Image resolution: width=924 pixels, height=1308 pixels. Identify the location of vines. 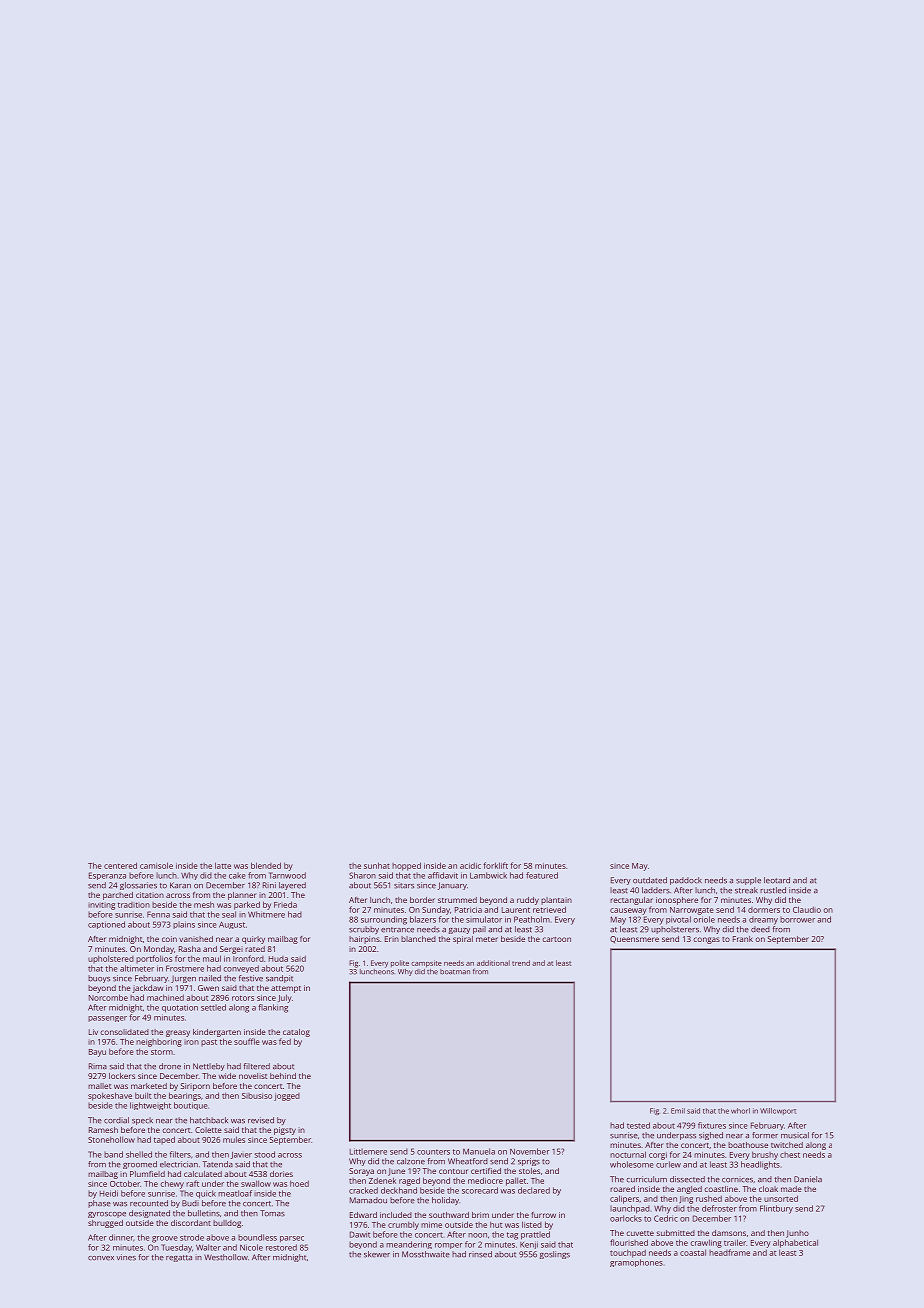
(126, 1257).
